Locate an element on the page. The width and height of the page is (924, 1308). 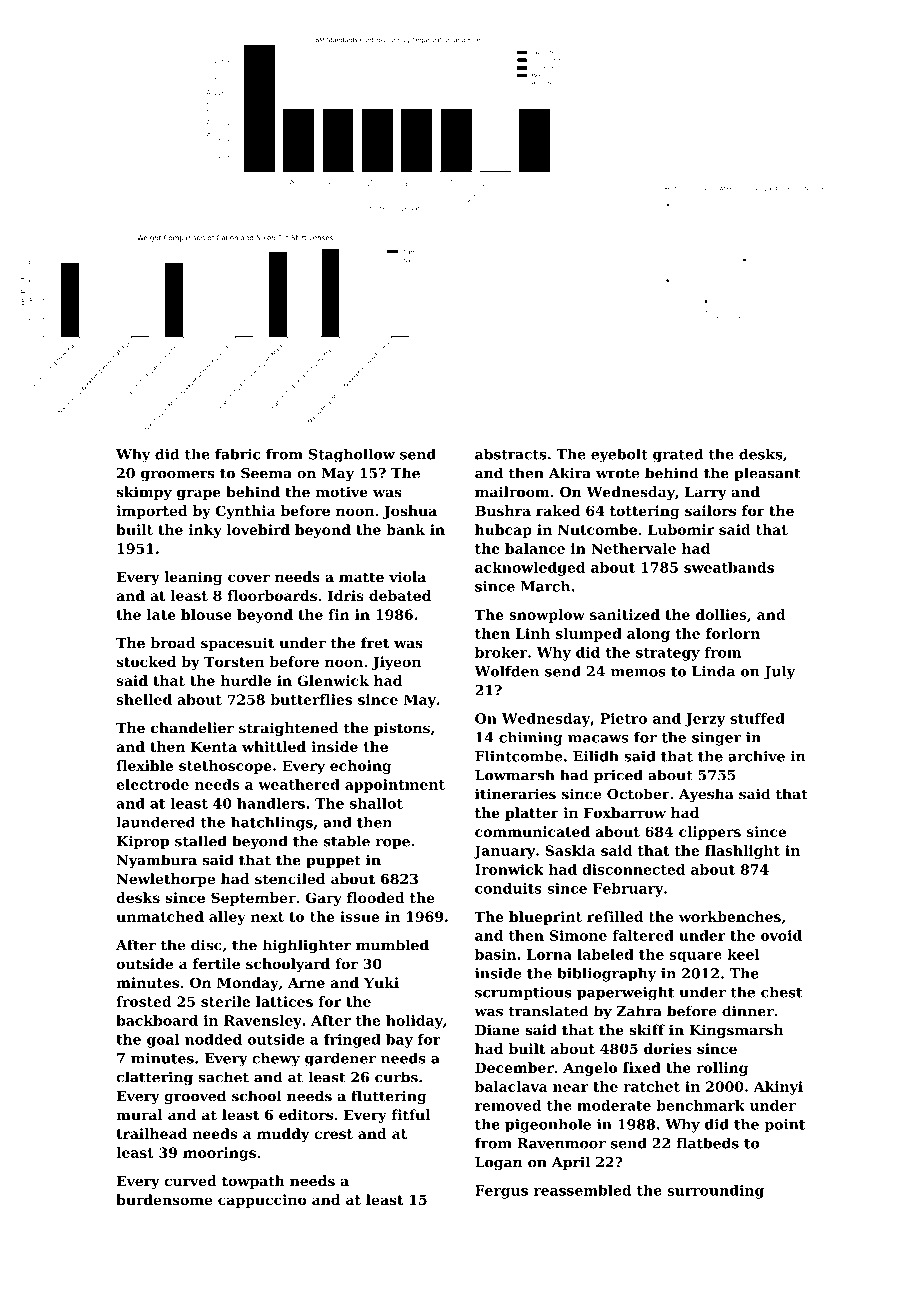
dinner is located at coordinates (748, 1011).
